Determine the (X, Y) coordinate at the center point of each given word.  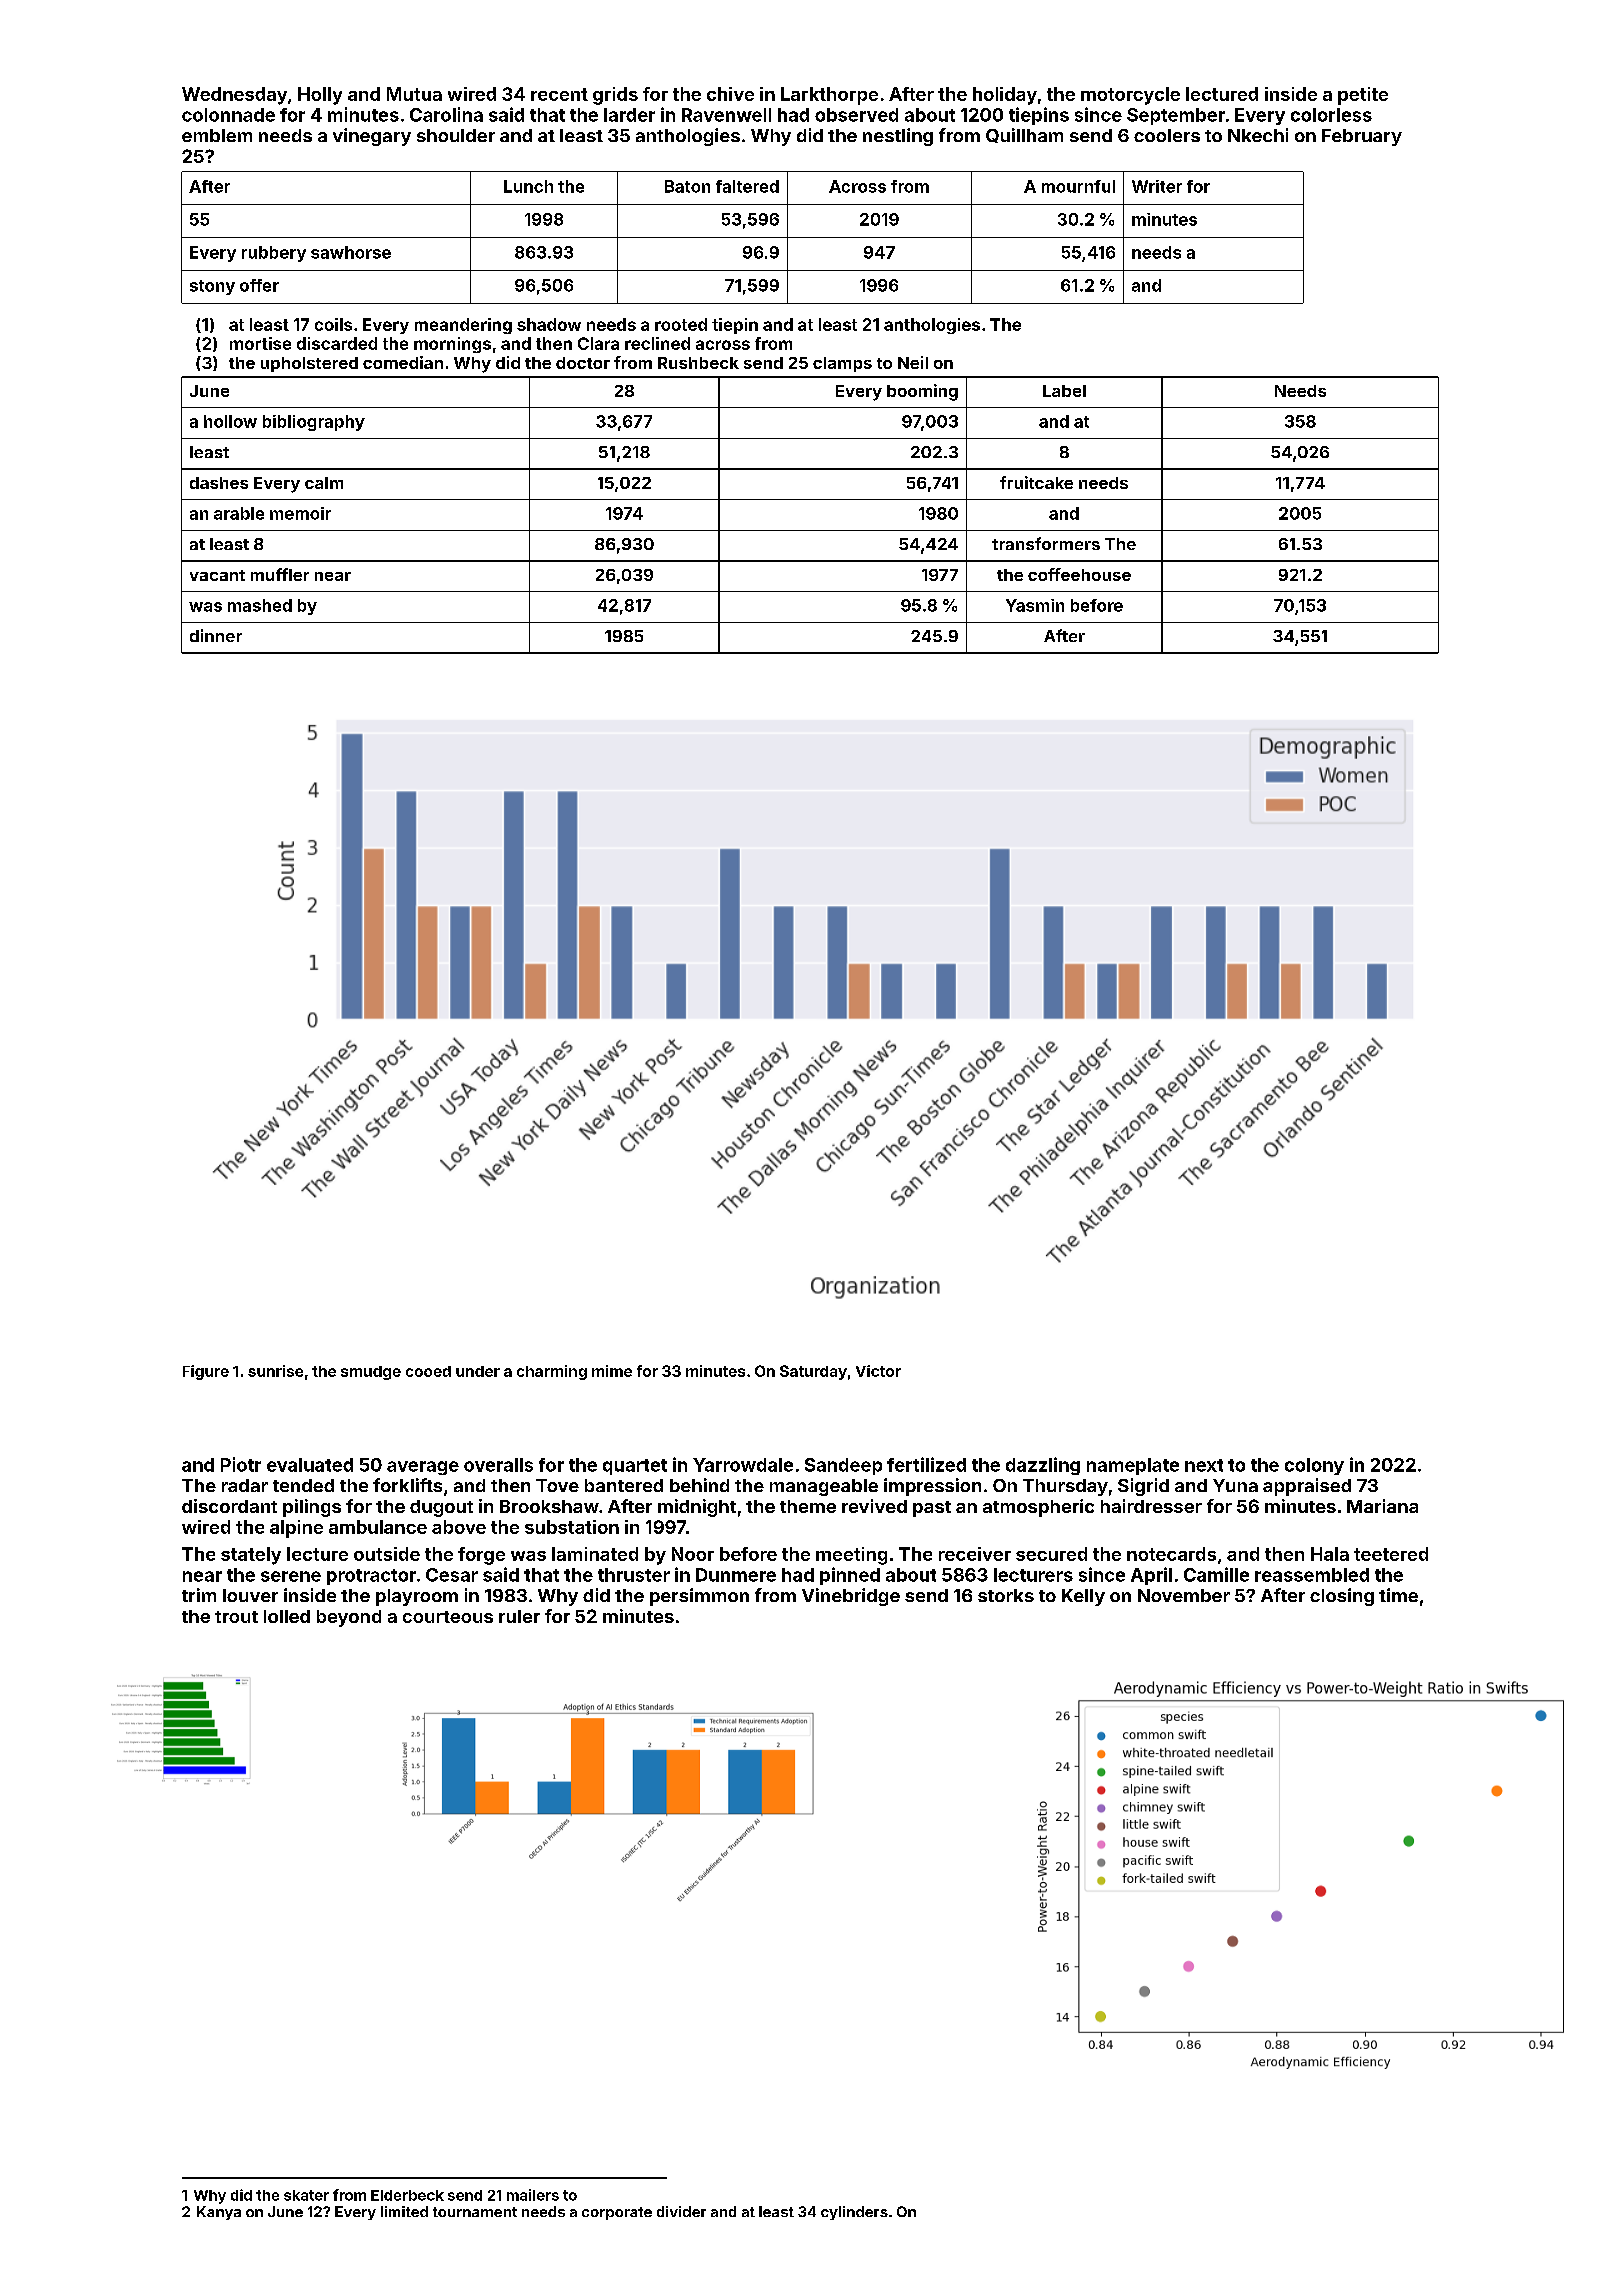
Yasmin (1035, 605)
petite (1363, 96)
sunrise (275, 1371)
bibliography (314, 423)
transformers (1046, 543)
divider (681, 2211)
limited (404, 2211)
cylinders (854, 2213)
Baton (687, 186)
